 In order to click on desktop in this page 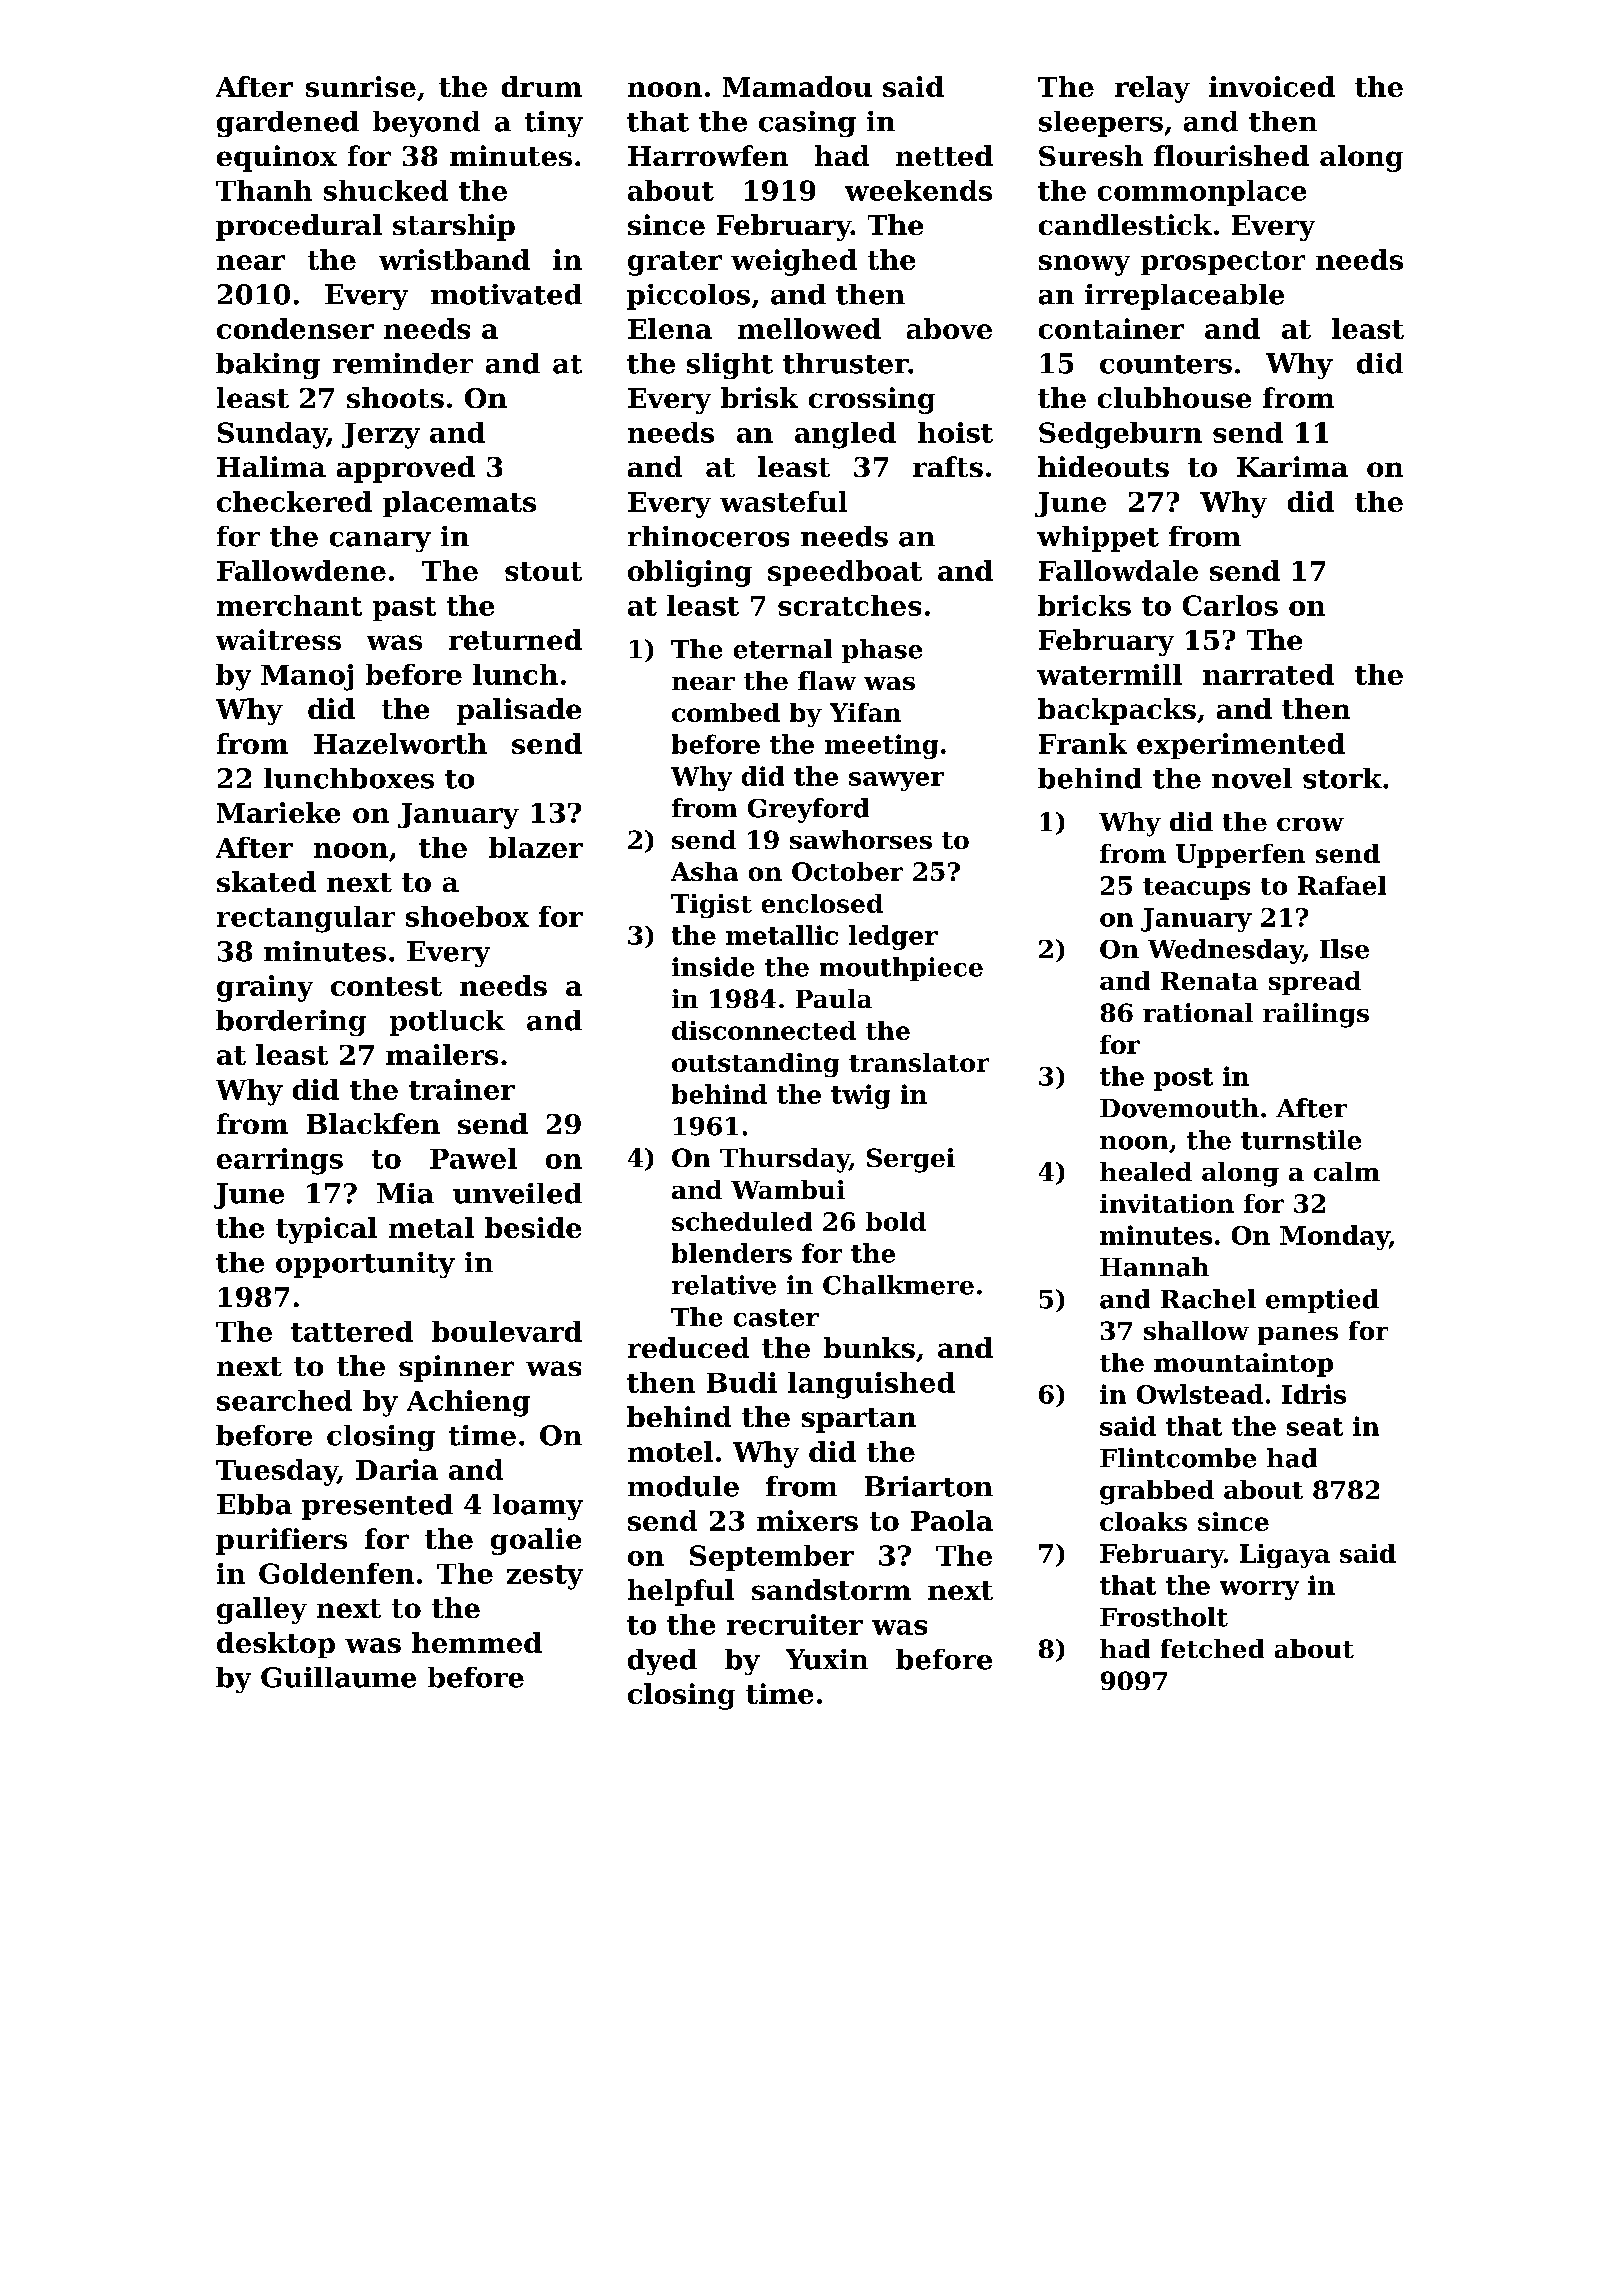, I will do `click(276, 1645)`.
